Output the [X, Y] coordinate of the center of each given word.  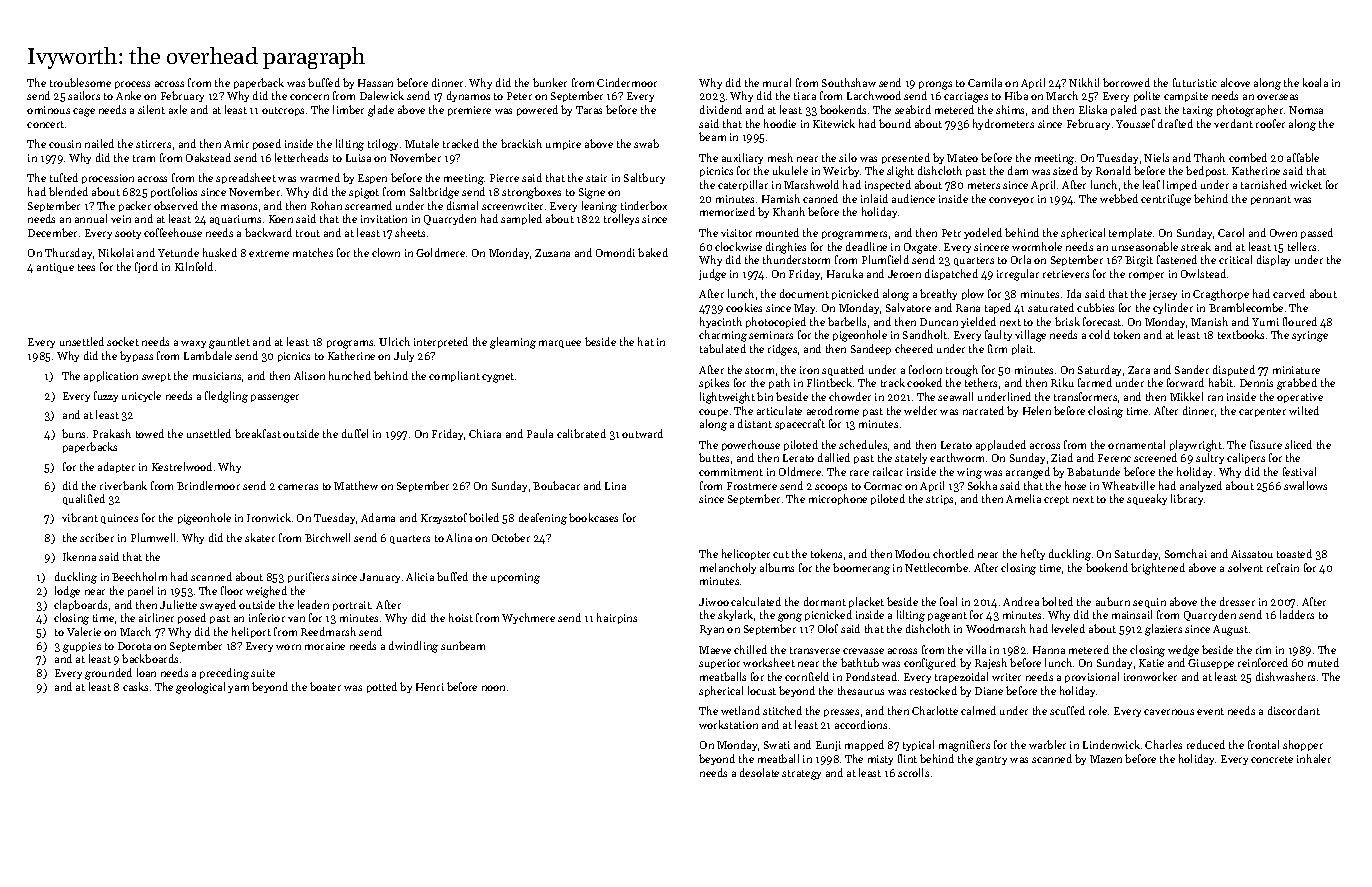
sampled [521, 219]
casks [135, 686]
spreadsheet [246, 178]
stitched [782, 710]
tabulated [723, 348]
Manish [1209, 321]
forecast [1102, 321]
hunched [350, 375]
